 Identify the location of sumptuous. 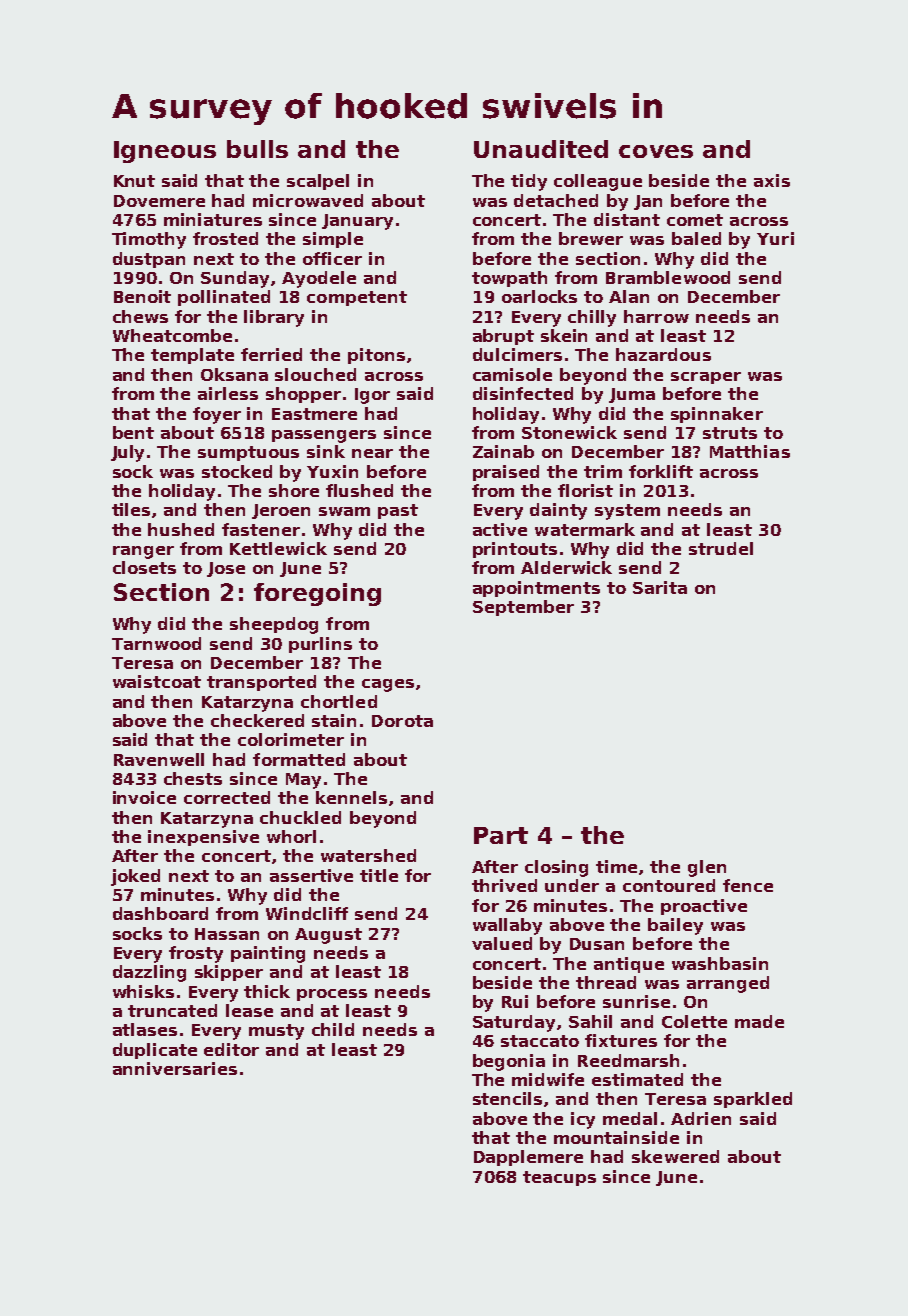
(248, 453).
